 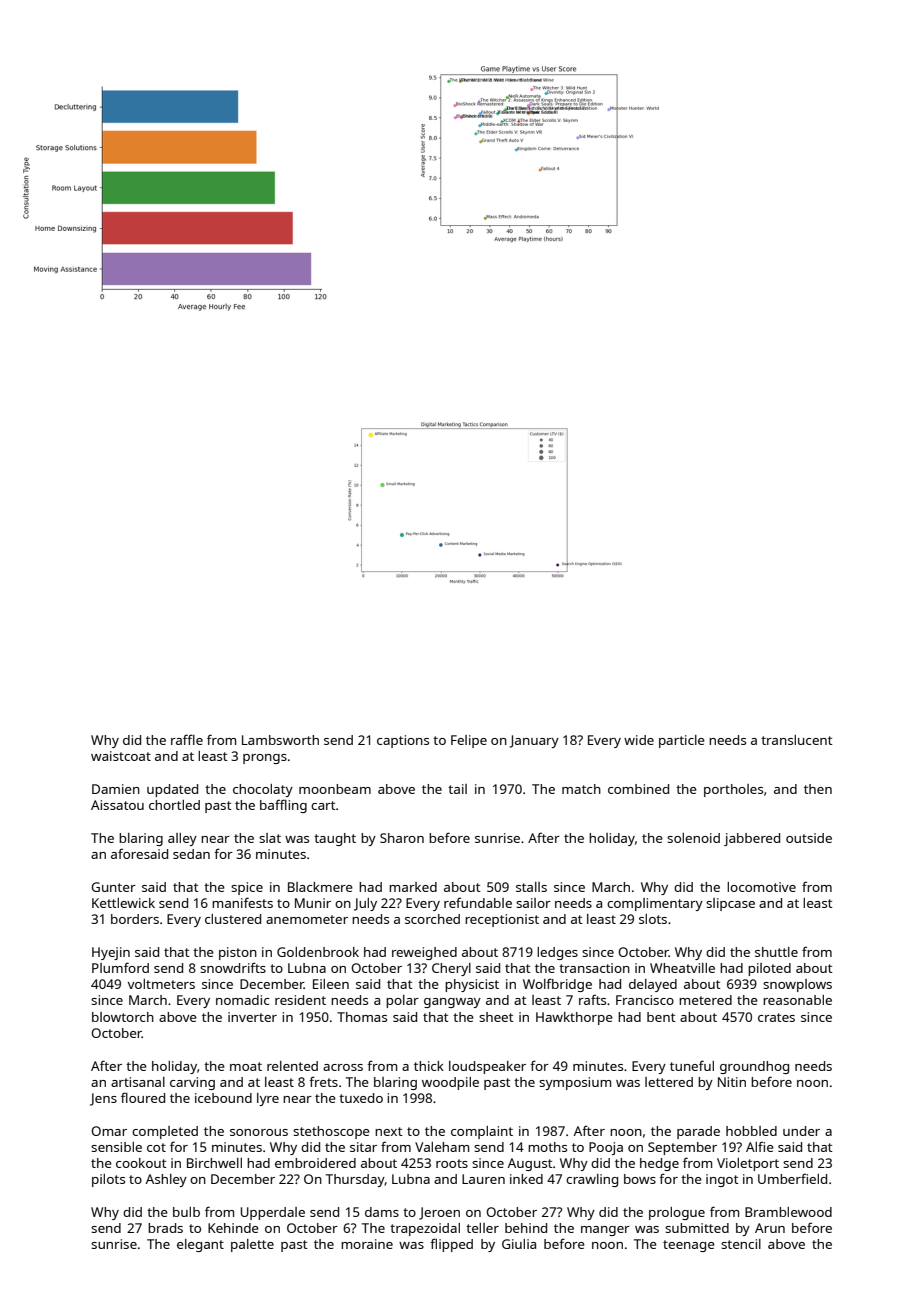 What do you see at coordinates (187, 739) in the screenshot?
I see `raffle` at bounding box center [187, 739].
